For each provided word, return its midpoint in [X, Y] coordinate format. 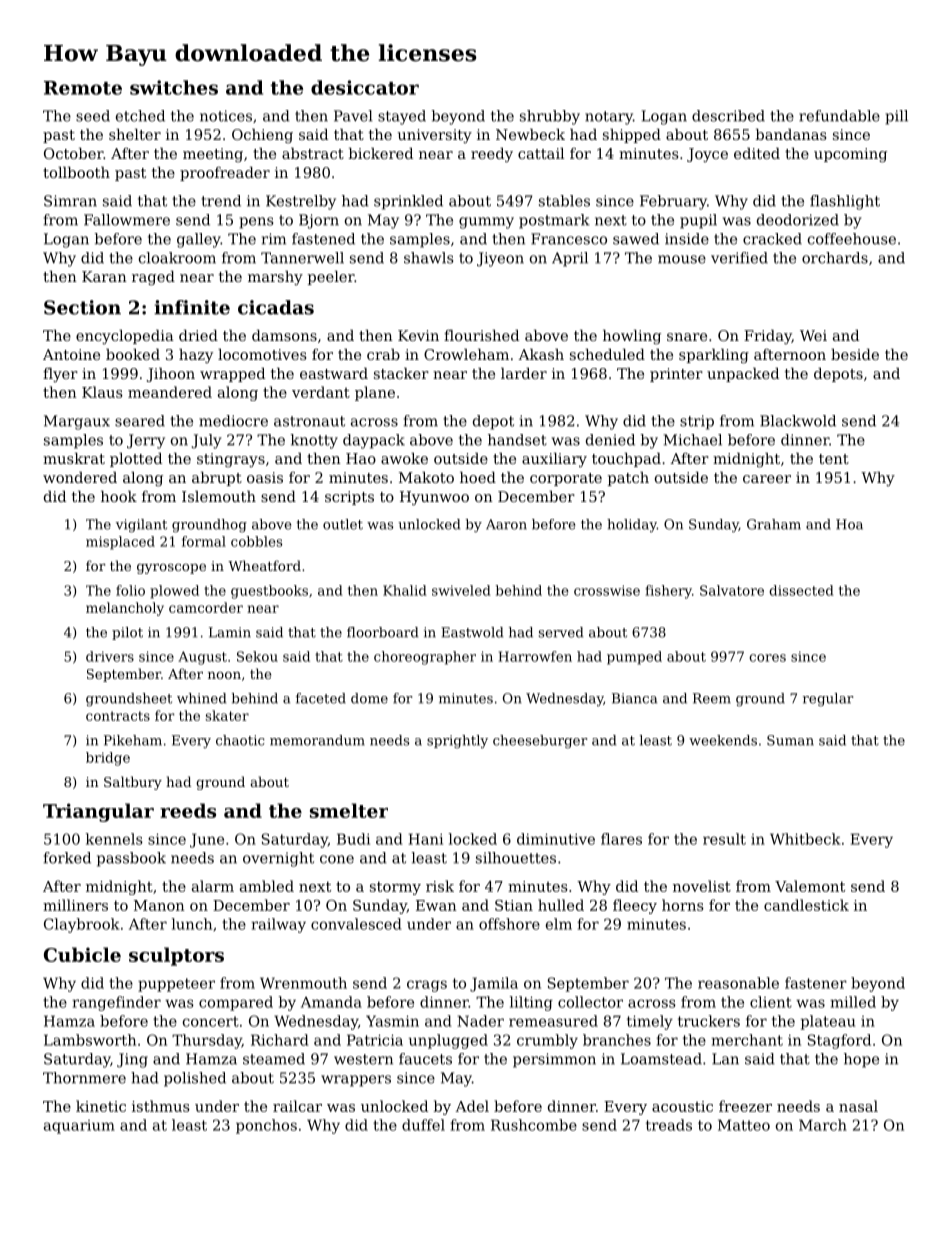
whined [201, 698]
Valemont [810, 886]
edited [757, 153]
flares [621, 839]
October [73, 153]
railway [278, 925]
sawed [636, 239]
